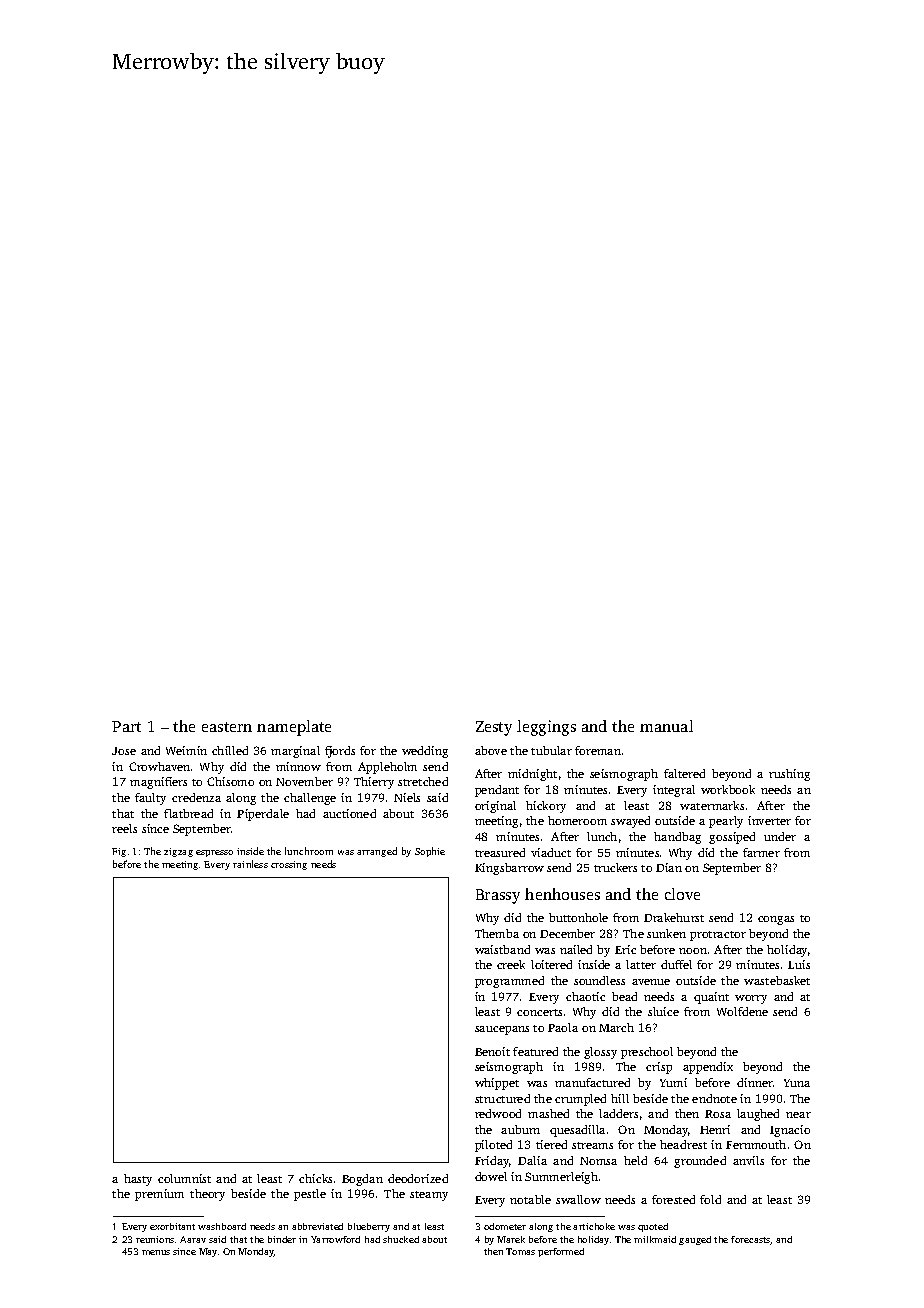 The height and width of the screenshot is (1308, 924). What do you see at coordinates (776, 920) in the screenshot?
I see `congas` at bounding box center [776, 920].
